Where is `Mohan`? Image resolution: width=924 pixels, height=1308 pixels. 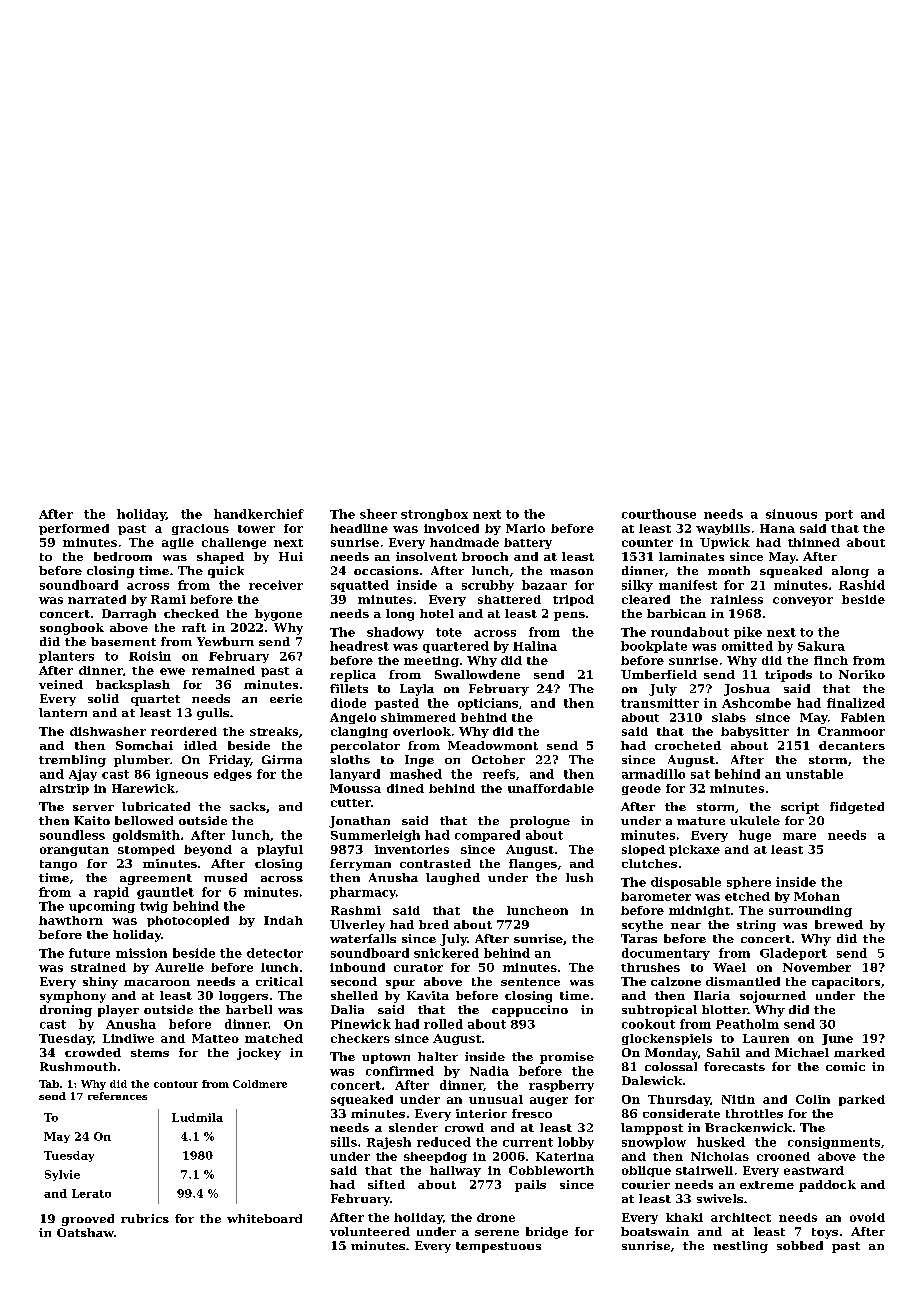 Mohan is located at coordinates (817, 896).
